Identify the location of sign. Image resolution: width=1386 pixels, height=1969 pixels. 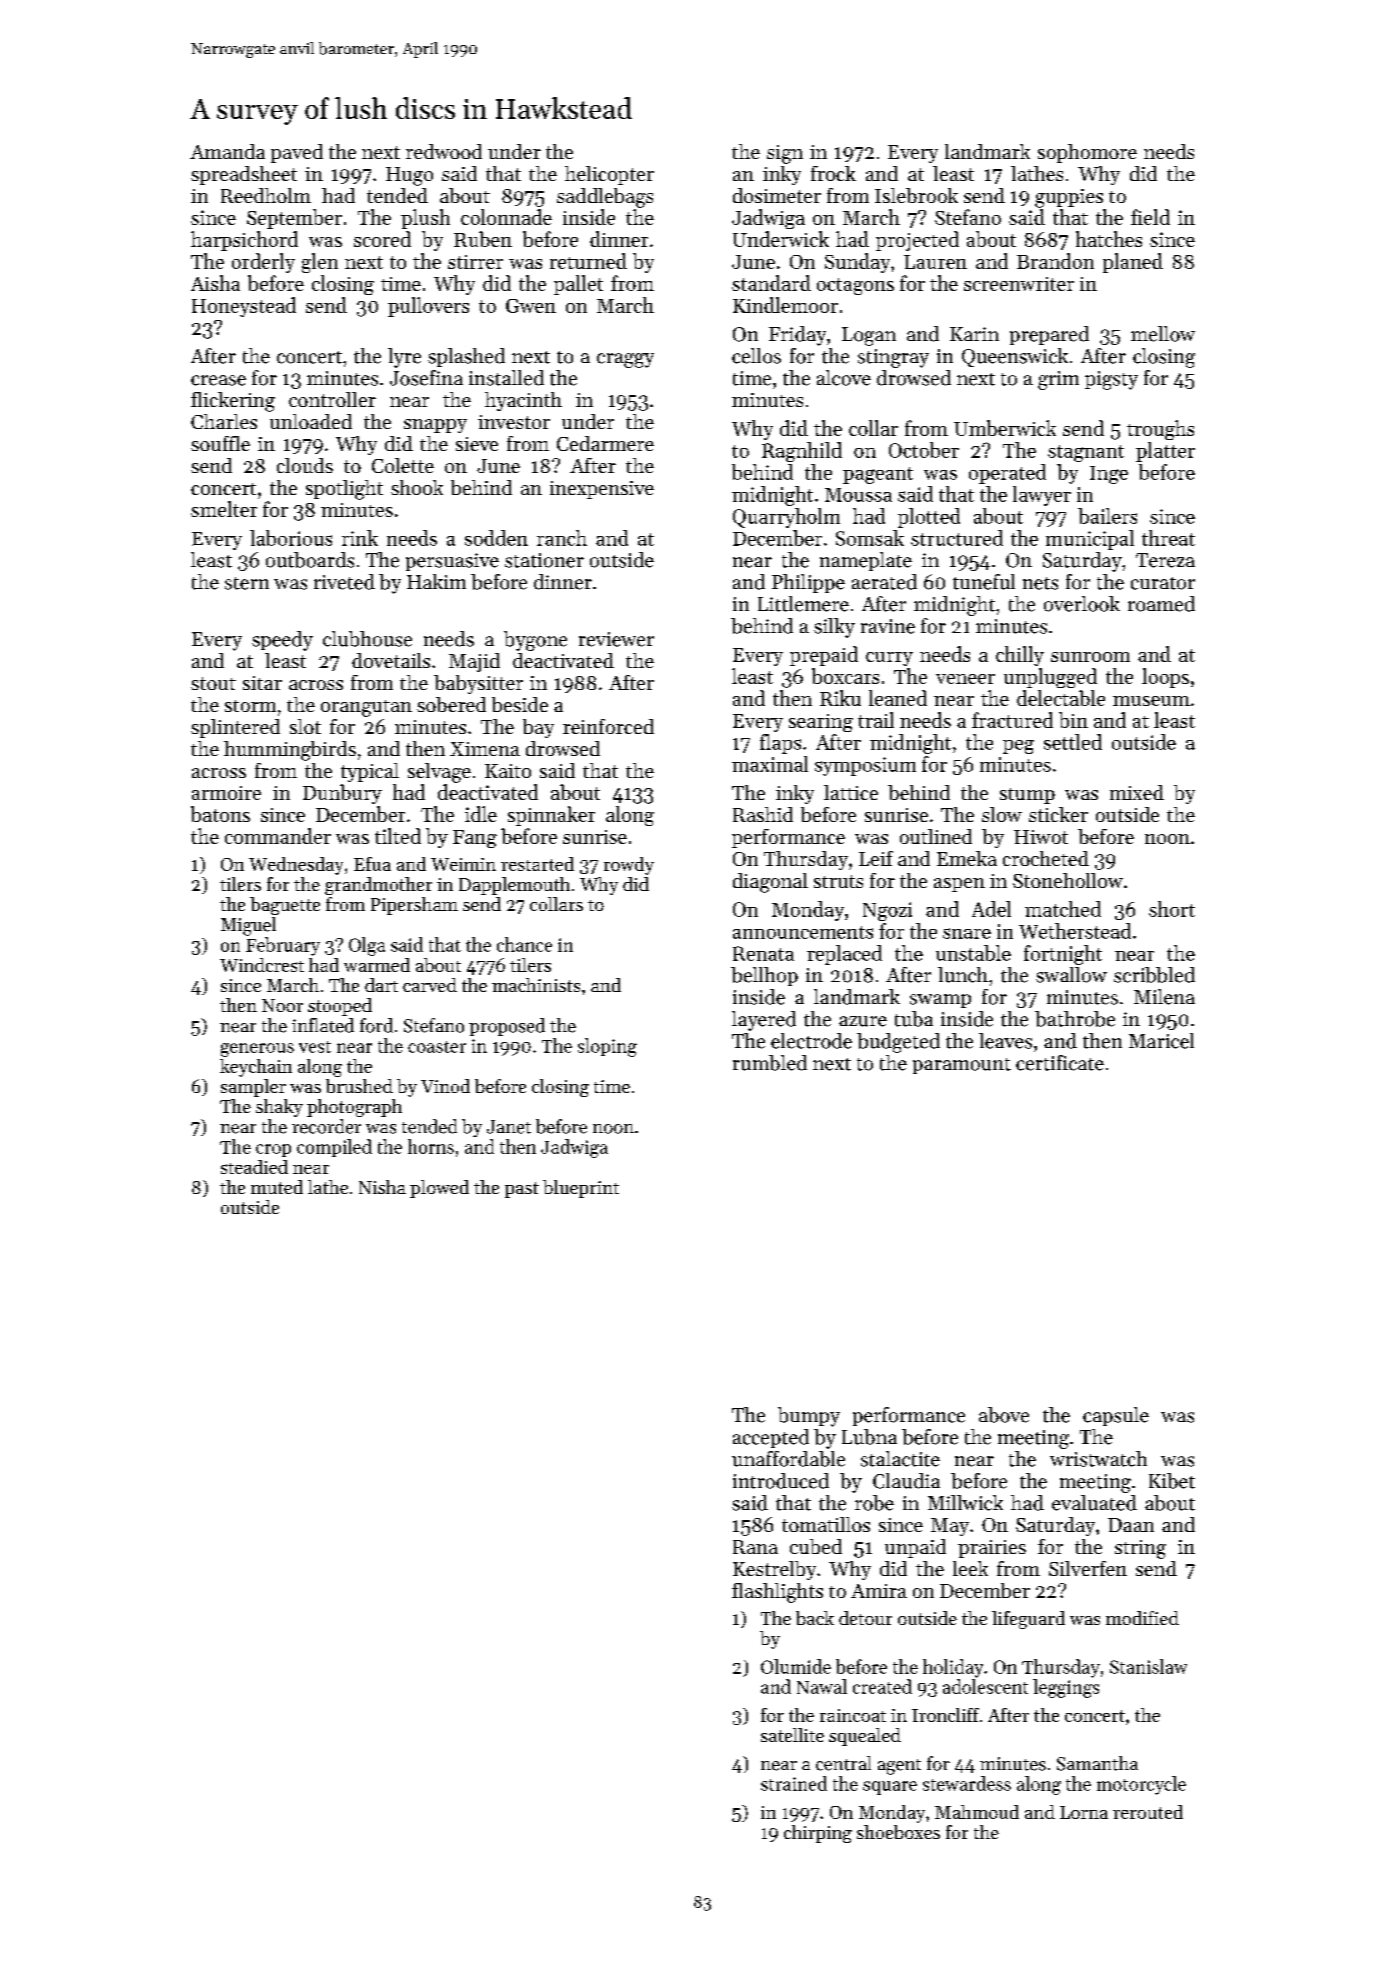
(785, 154).
